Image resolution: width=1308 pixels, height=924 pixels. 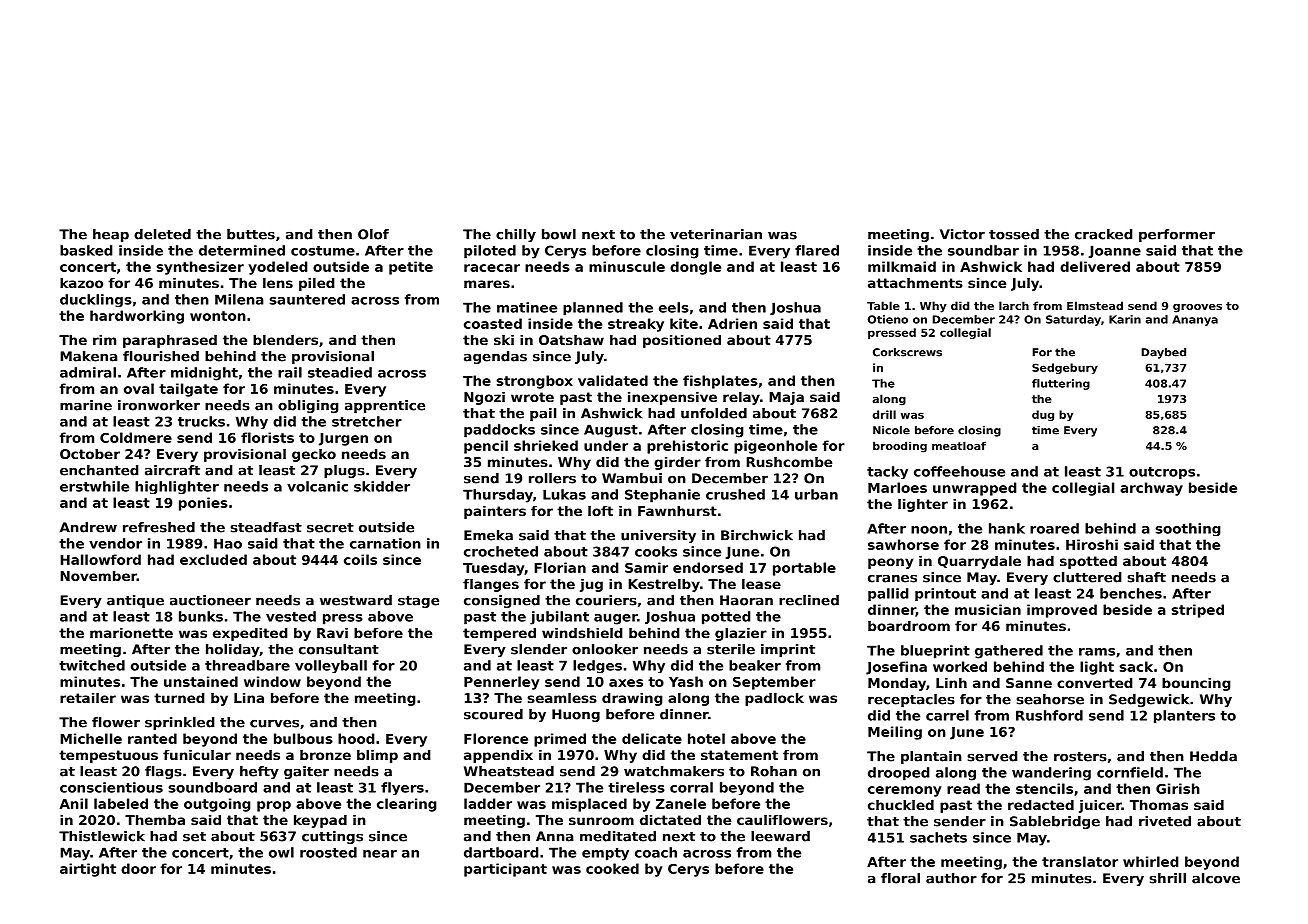 What do you see at coordinates (201, 421) in the image?
I see `trucks` at bounding box center [201, 421].
